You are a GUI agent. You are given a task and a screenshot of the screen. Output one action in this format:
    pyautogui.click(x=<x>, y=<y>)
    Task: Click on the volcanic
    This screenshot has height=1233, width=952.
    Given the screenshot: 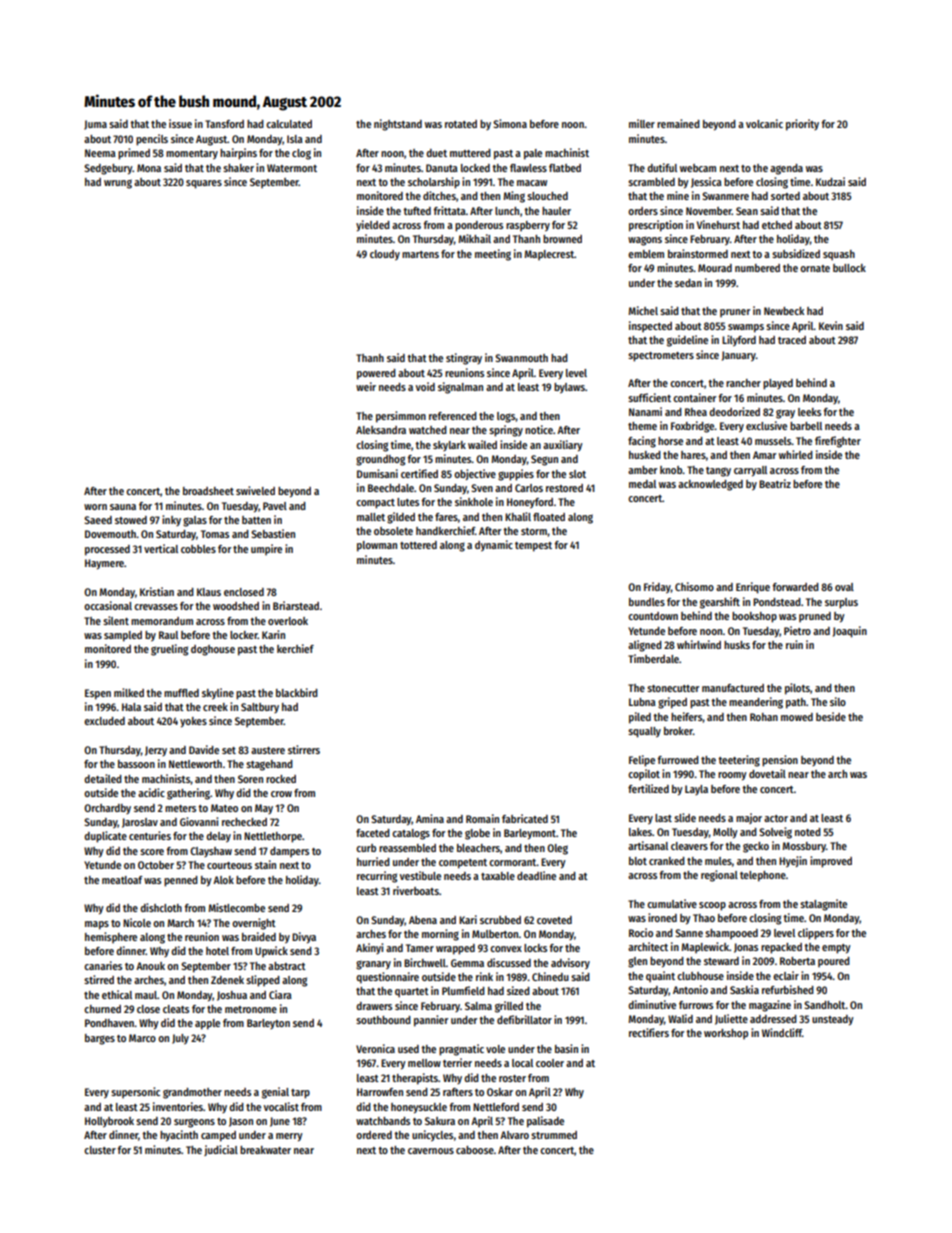 What is the action you would take?
    pyautogui.click(x=764, y=123)
